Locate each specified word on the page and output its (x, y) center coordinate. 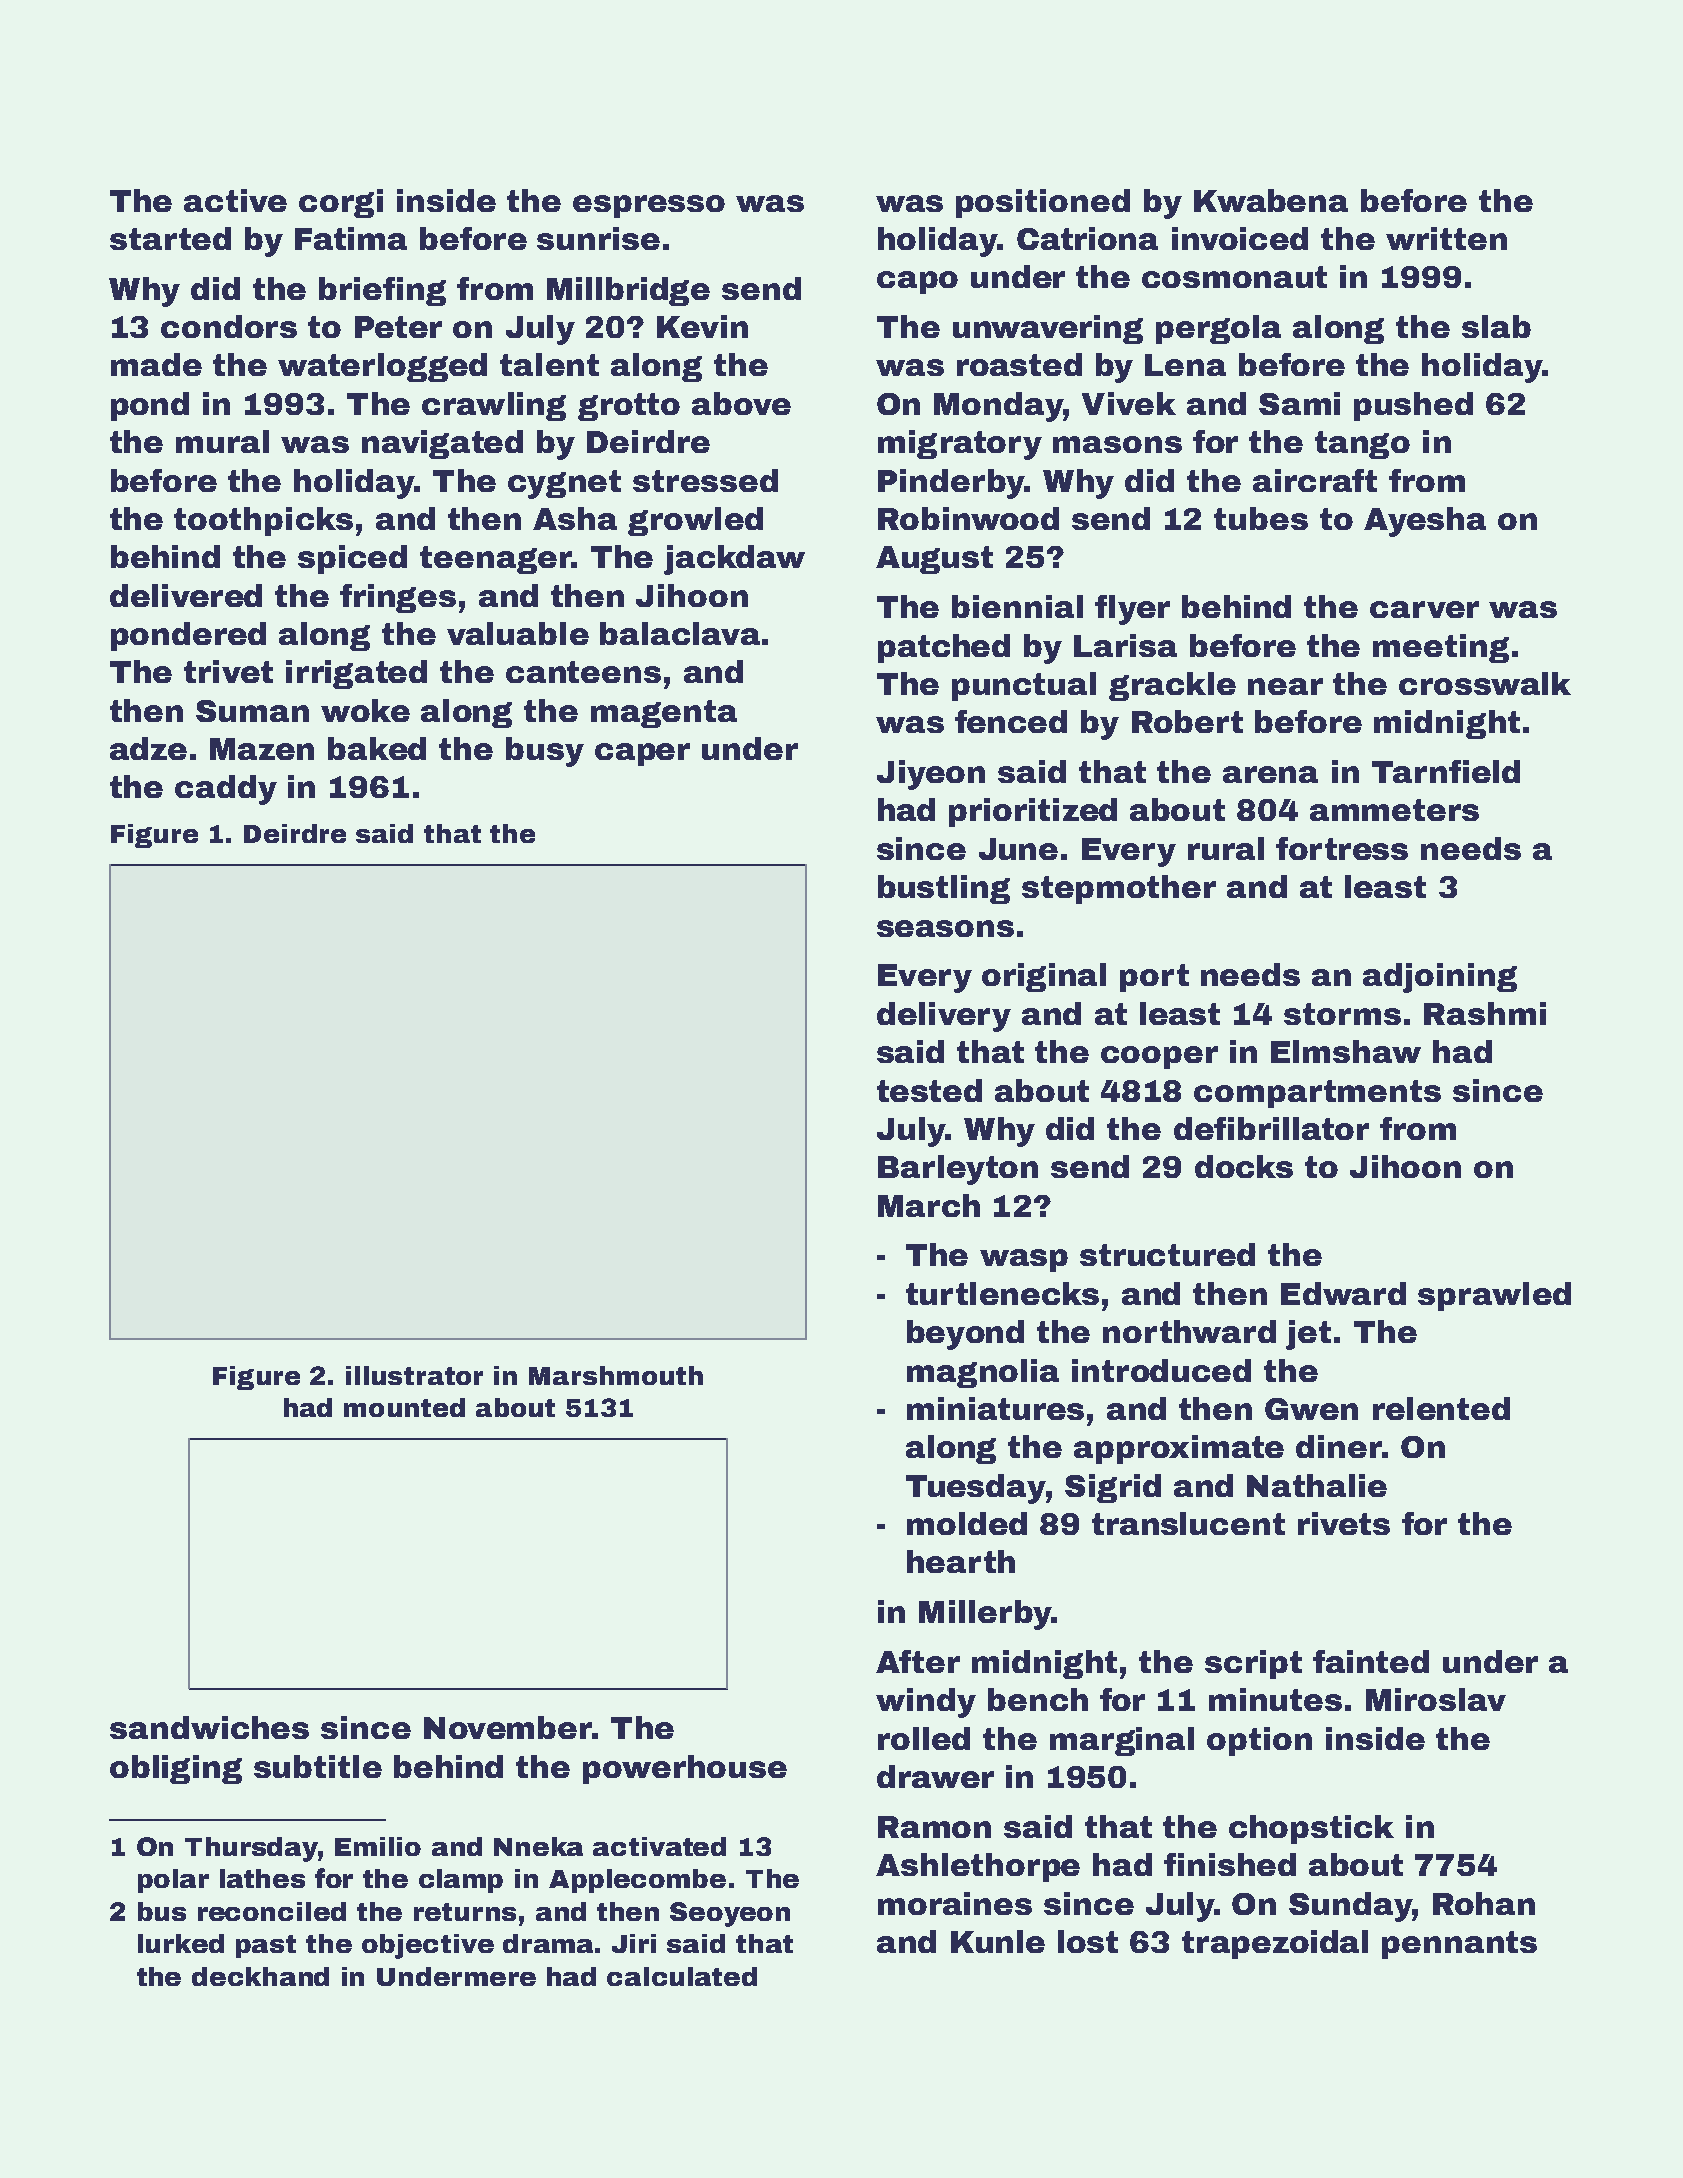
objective (428, 1946)
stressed (705, 480)
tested (929, 1090)
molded (967, 1523)
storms (1342, 1014)
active (235, 200)
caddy (226, 790)
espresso (649, 206)
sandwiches (209, 1727)
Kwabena (1271, 200)
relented (1441, 1408)
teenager (495, 560)
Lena (1185, 365)
